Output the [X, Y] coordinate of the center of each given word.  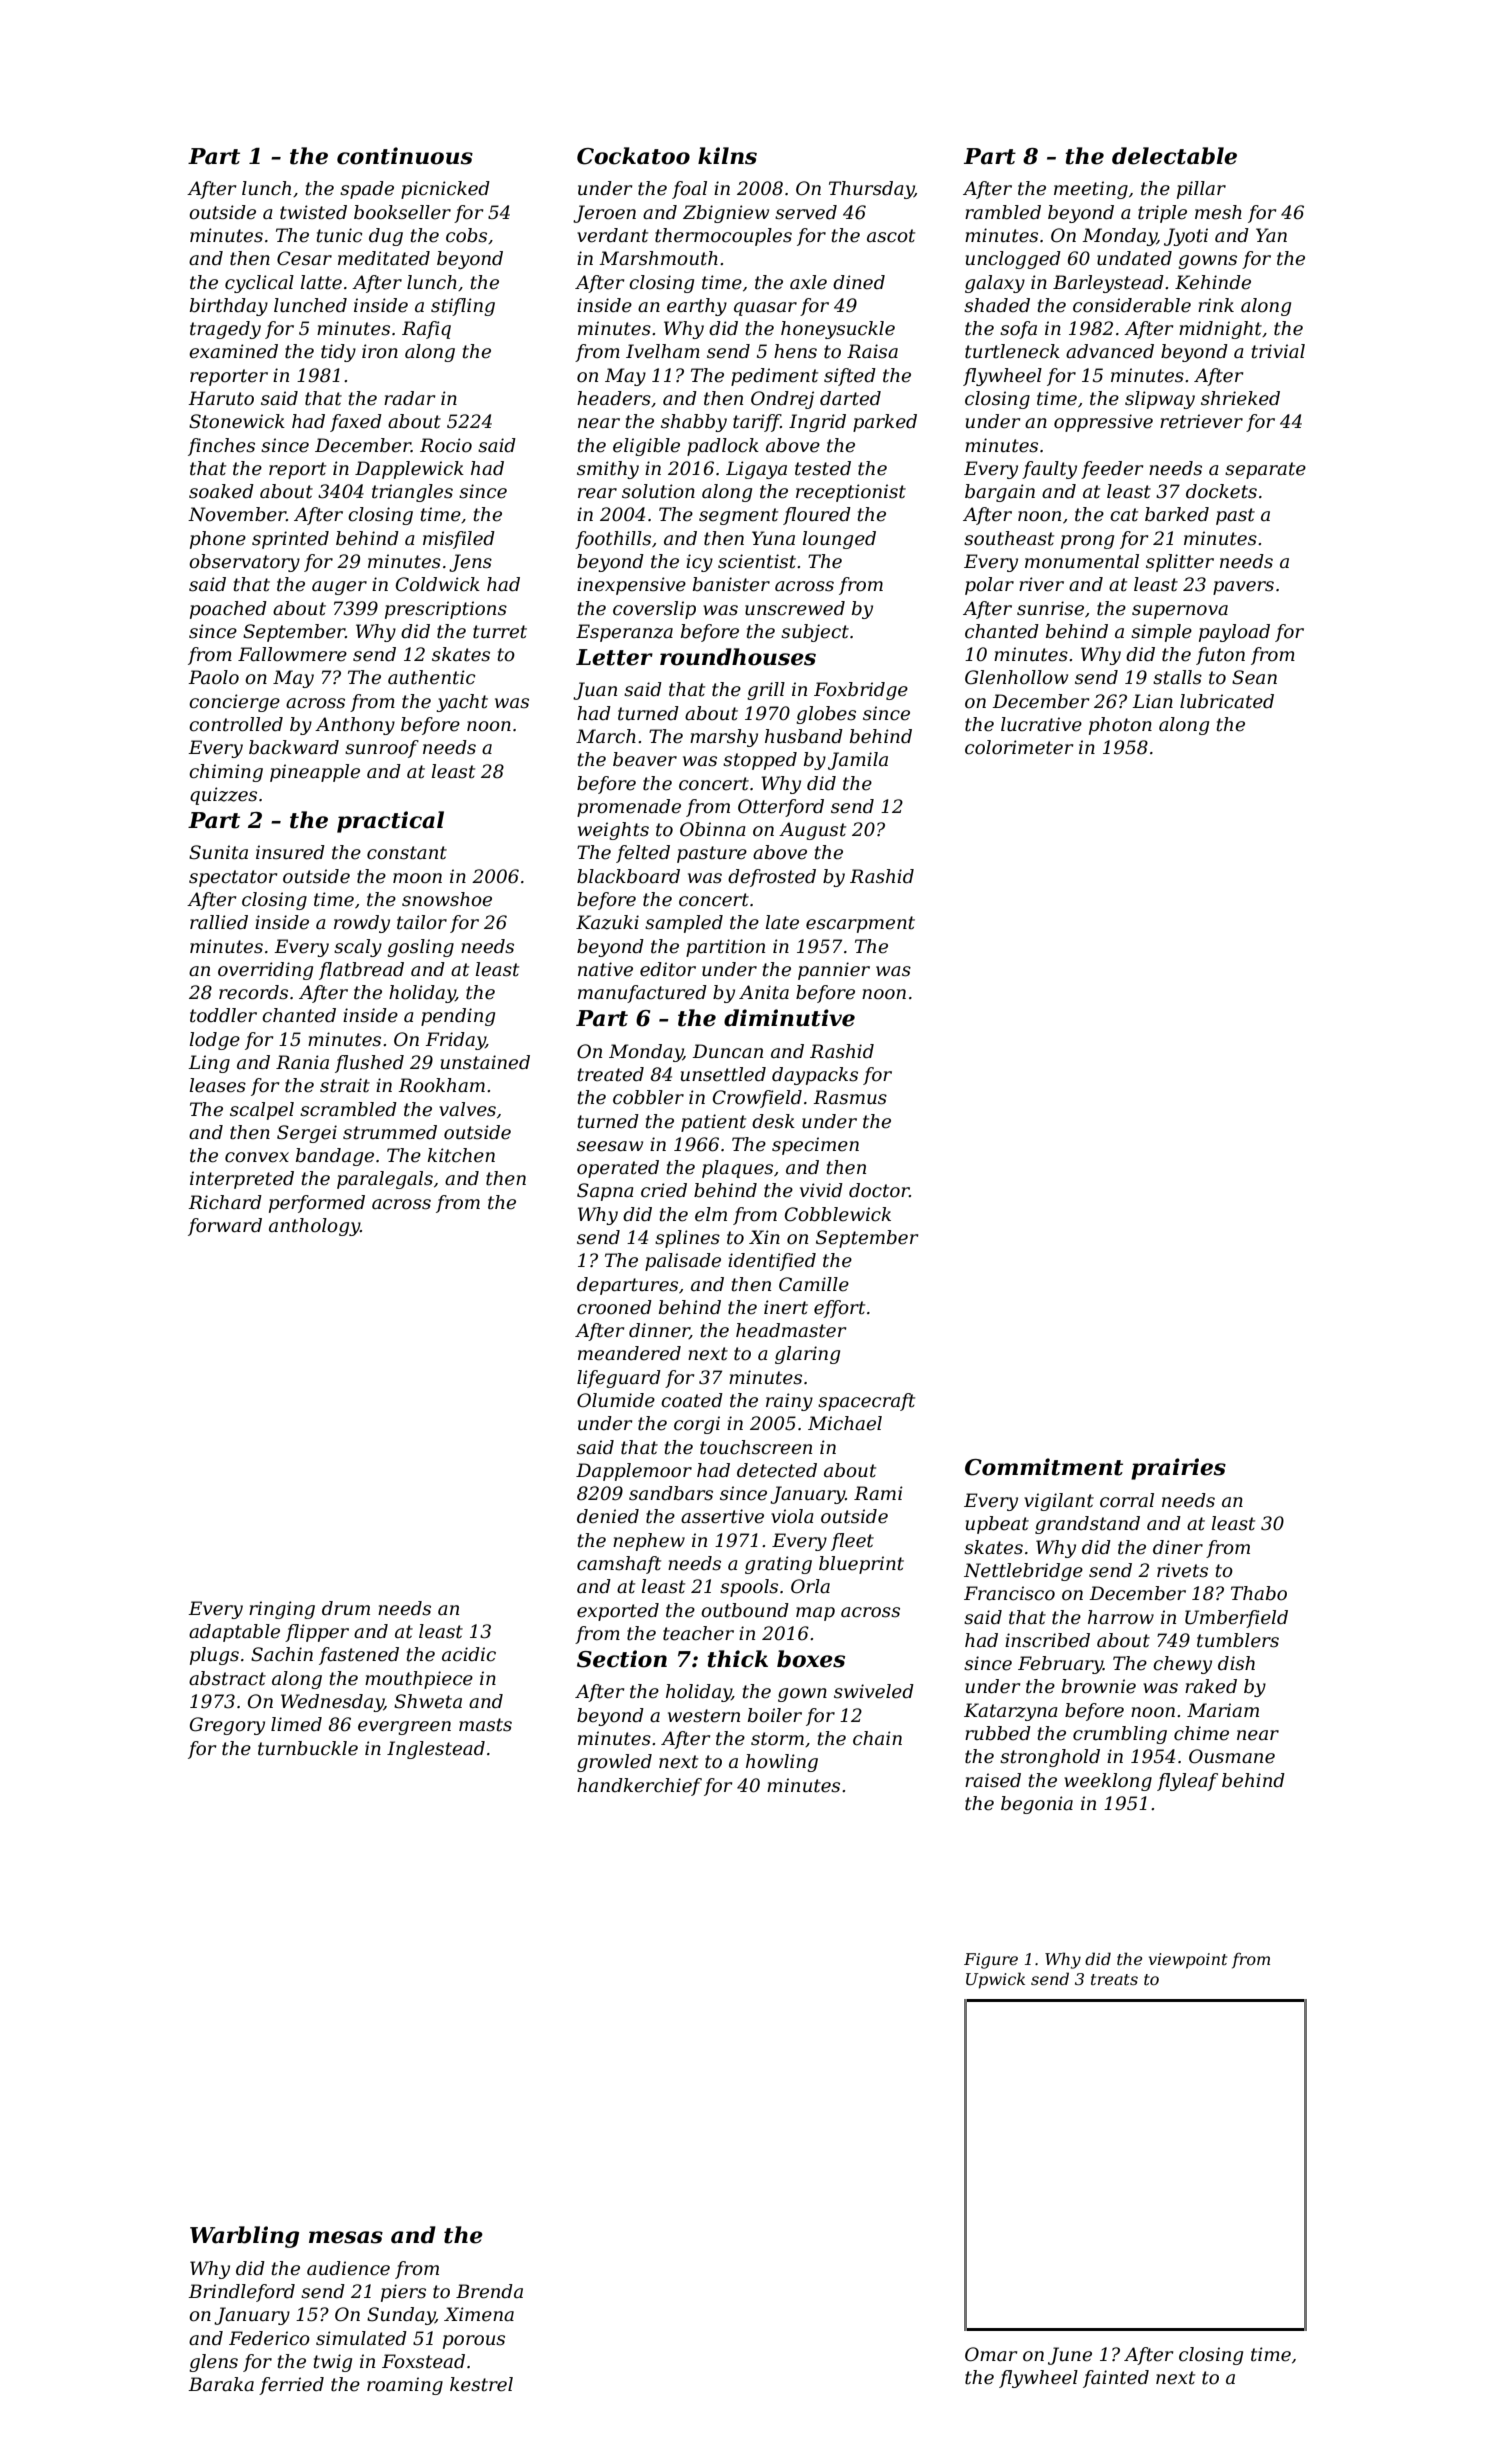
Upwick [995, 1980]
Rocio [446, 445]
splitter [1180, 563]
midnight [1220, 330]
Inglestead [436, 1750]
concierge [234, 703]
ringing [282, 1610]
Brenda [489, 2291]
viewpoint [1188, 1961]
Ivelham [663, 351]
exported [618, 1612]
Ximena [479, 2314]
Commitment [1044, 1467]
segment [738, 516]
